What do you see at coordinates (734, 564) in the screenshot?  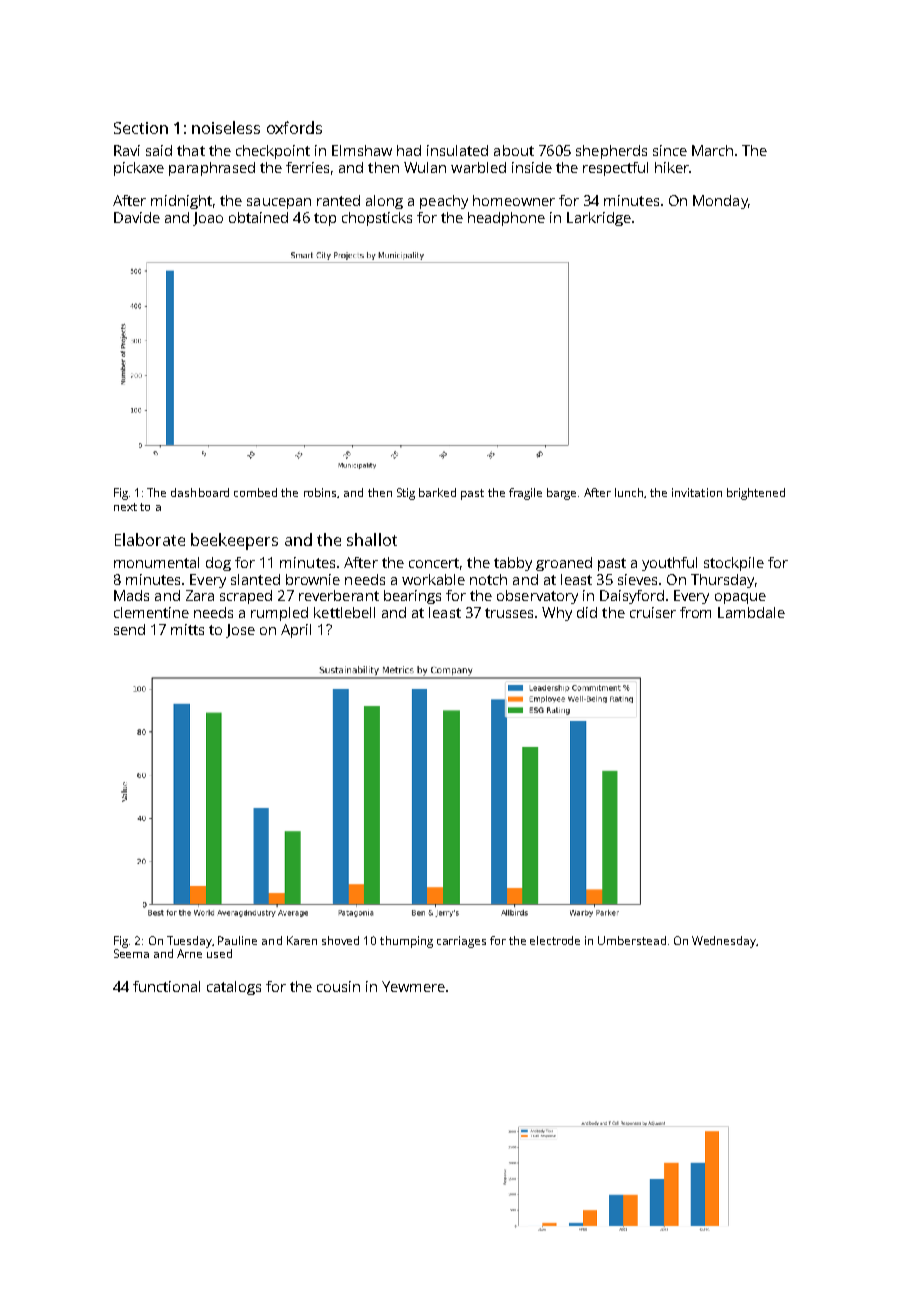 I see `stockpile` at bounding box center [734, 564].
